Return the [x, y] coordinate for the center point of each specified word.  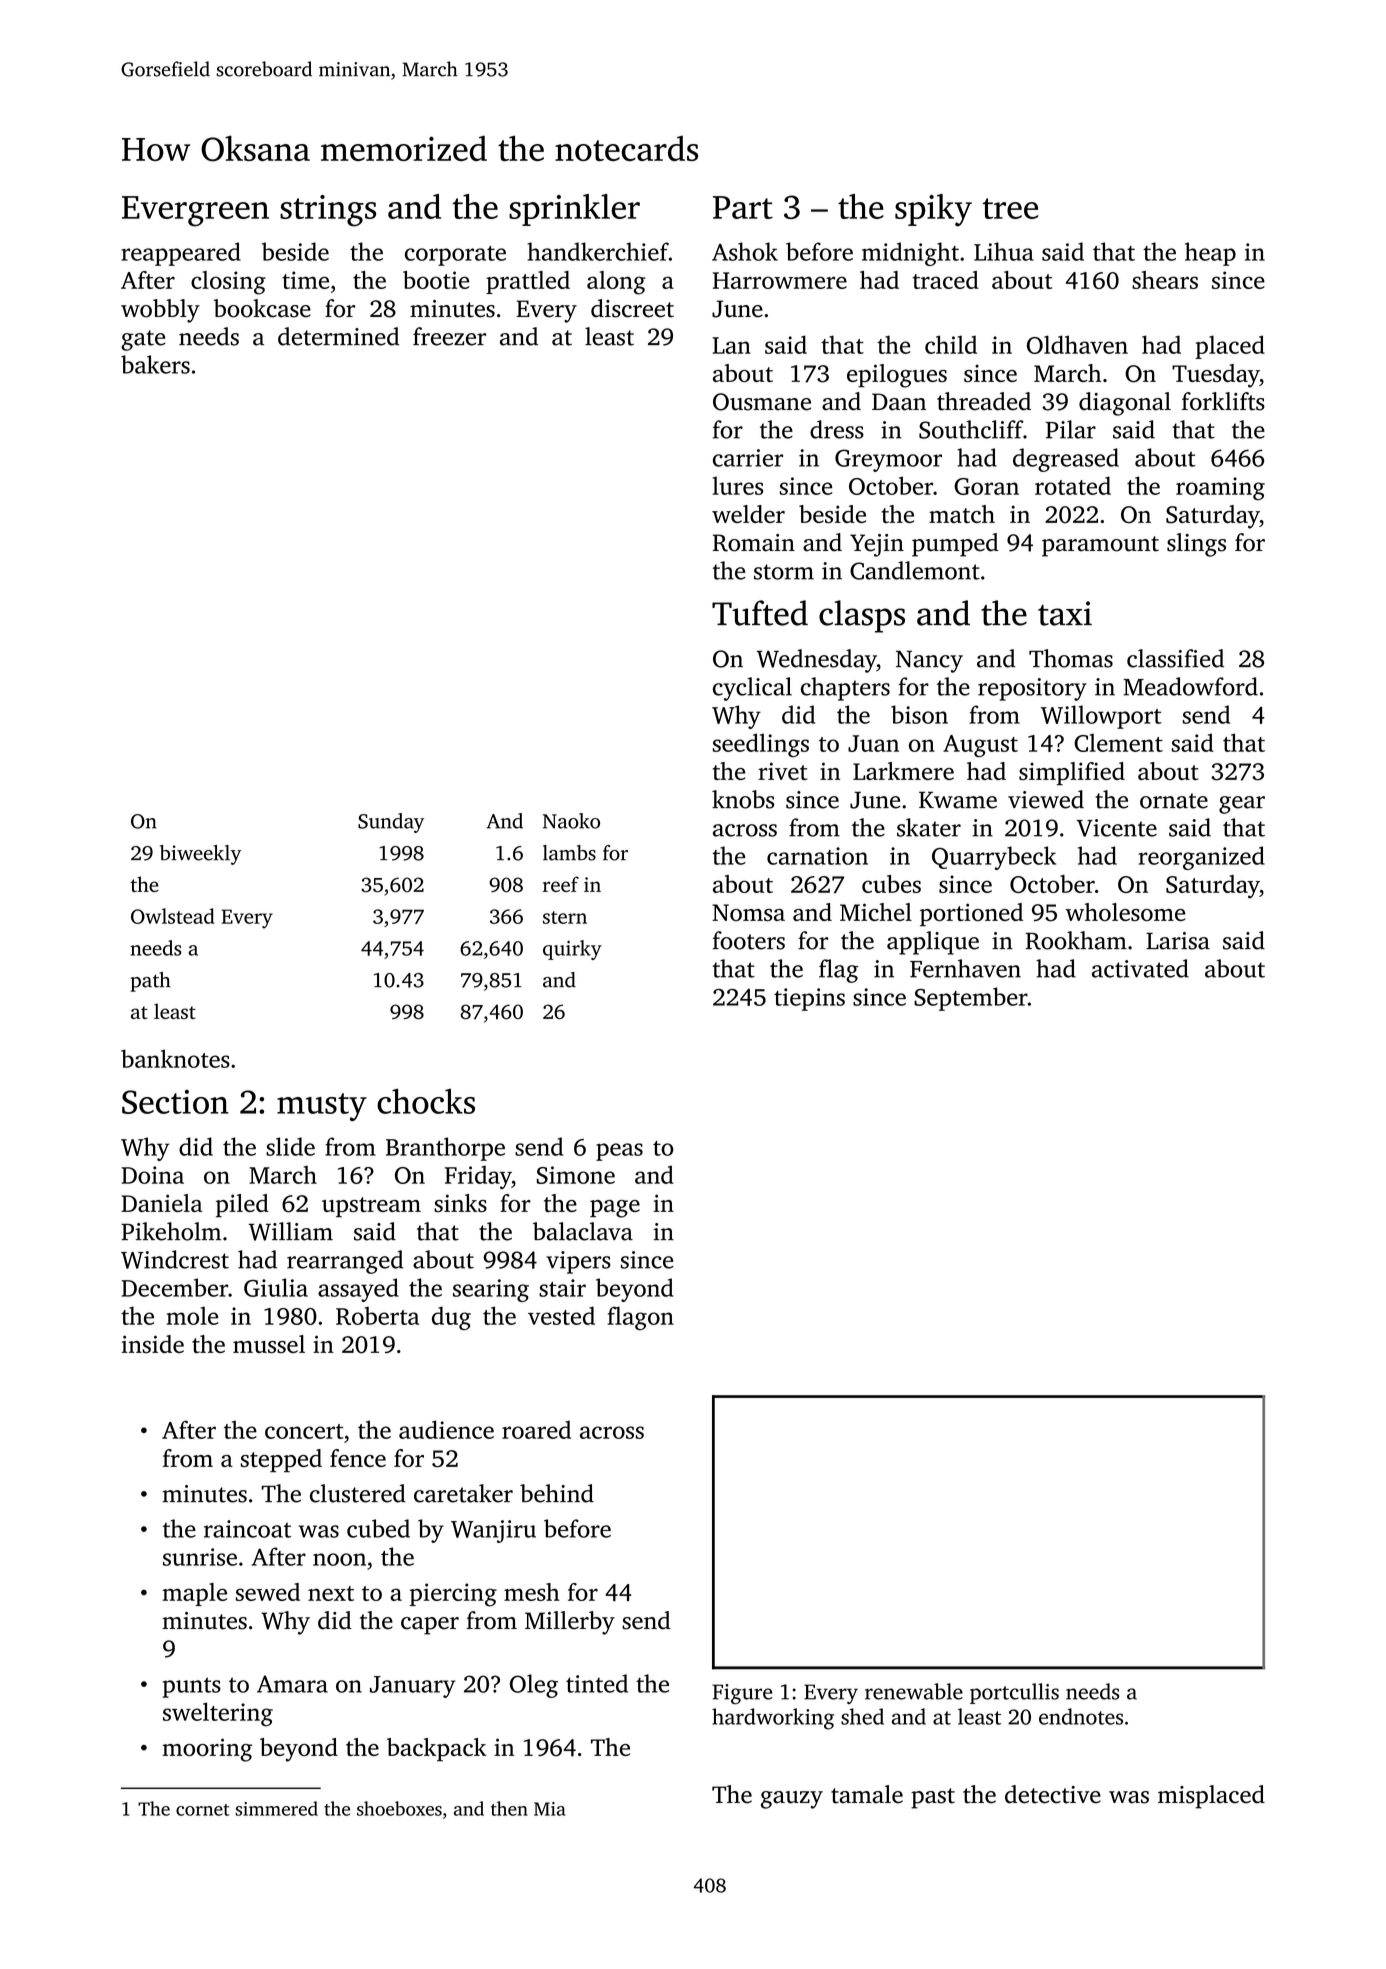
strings [328, 211]
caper [430, 1626]
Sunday [391, 823]
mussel [269, 1344]
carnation [817, 856]
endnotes [1081, 1716]
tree [1010, 208]
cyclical [752, 689]
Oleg [534, 1686]
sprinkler [574, 210]
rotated [1073, 485]
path [150, 982]
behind [557, 1493]
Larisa [1178, 941]
